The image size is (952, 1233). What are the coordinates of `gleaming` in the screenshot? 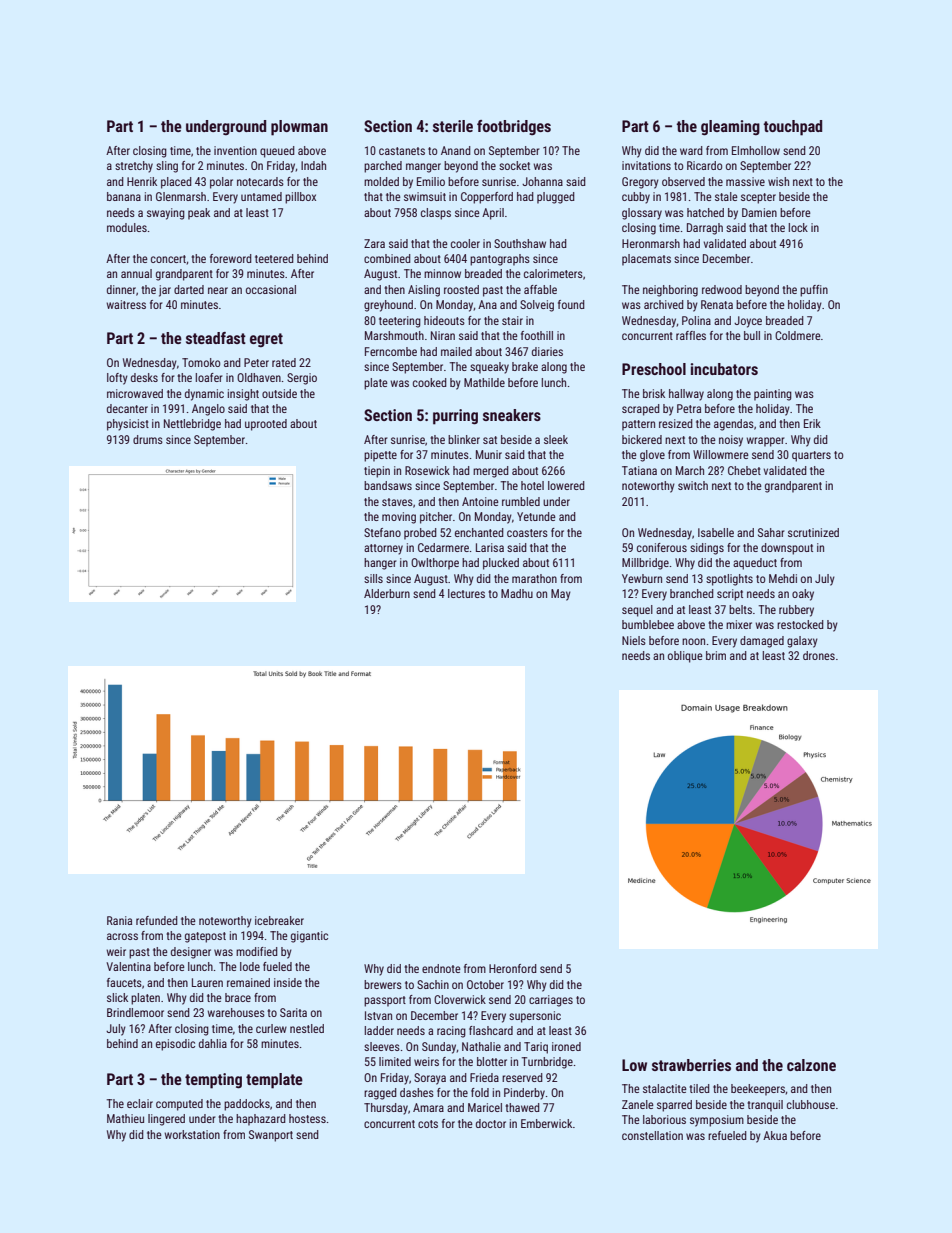 It's located at (730, 128).
